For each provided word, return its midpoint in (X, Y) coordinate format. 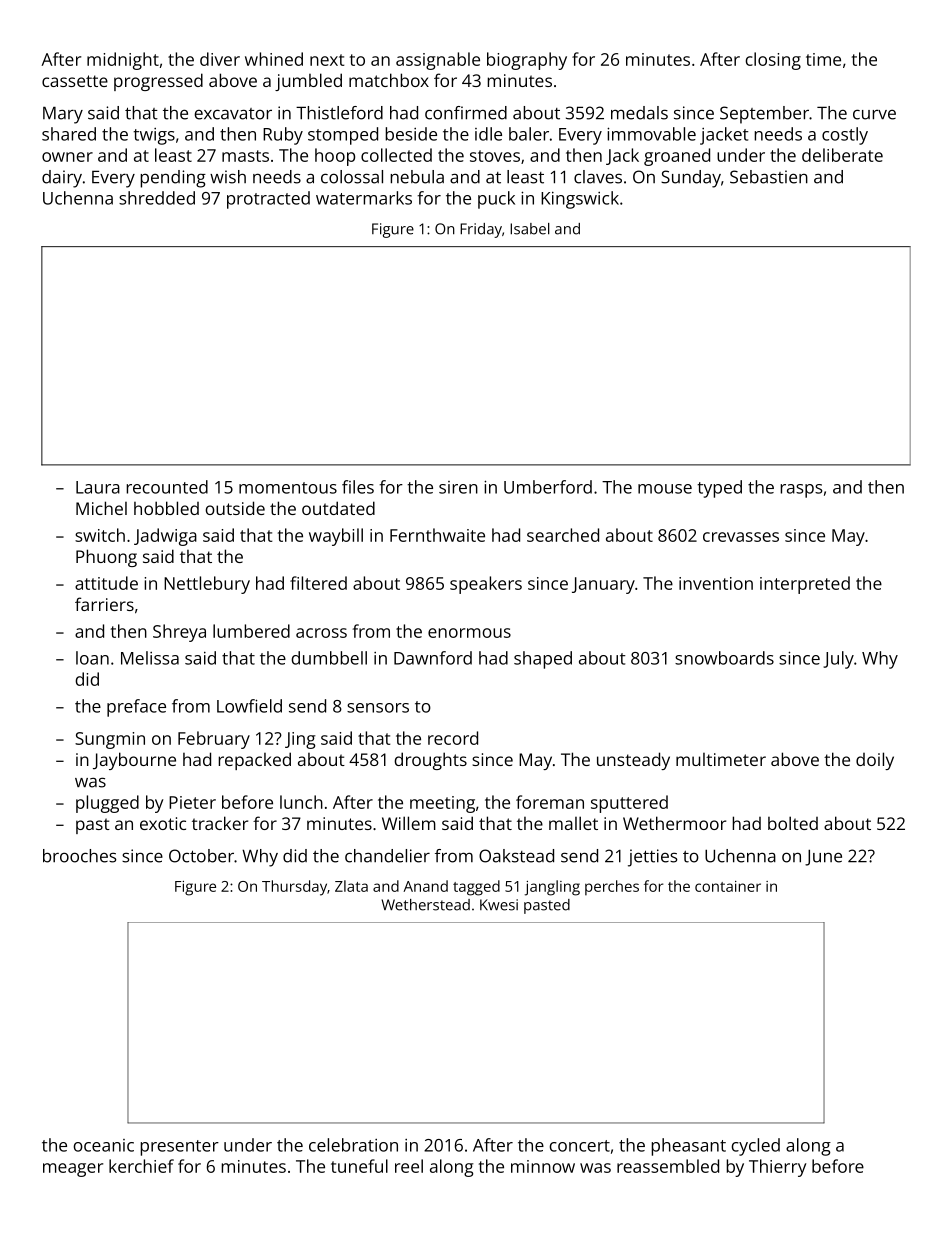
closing (773, 61)
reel (409, 1166)
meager (73, 1170)
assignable (438, 61)
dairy (62, 179)
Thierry (777, 1168)
